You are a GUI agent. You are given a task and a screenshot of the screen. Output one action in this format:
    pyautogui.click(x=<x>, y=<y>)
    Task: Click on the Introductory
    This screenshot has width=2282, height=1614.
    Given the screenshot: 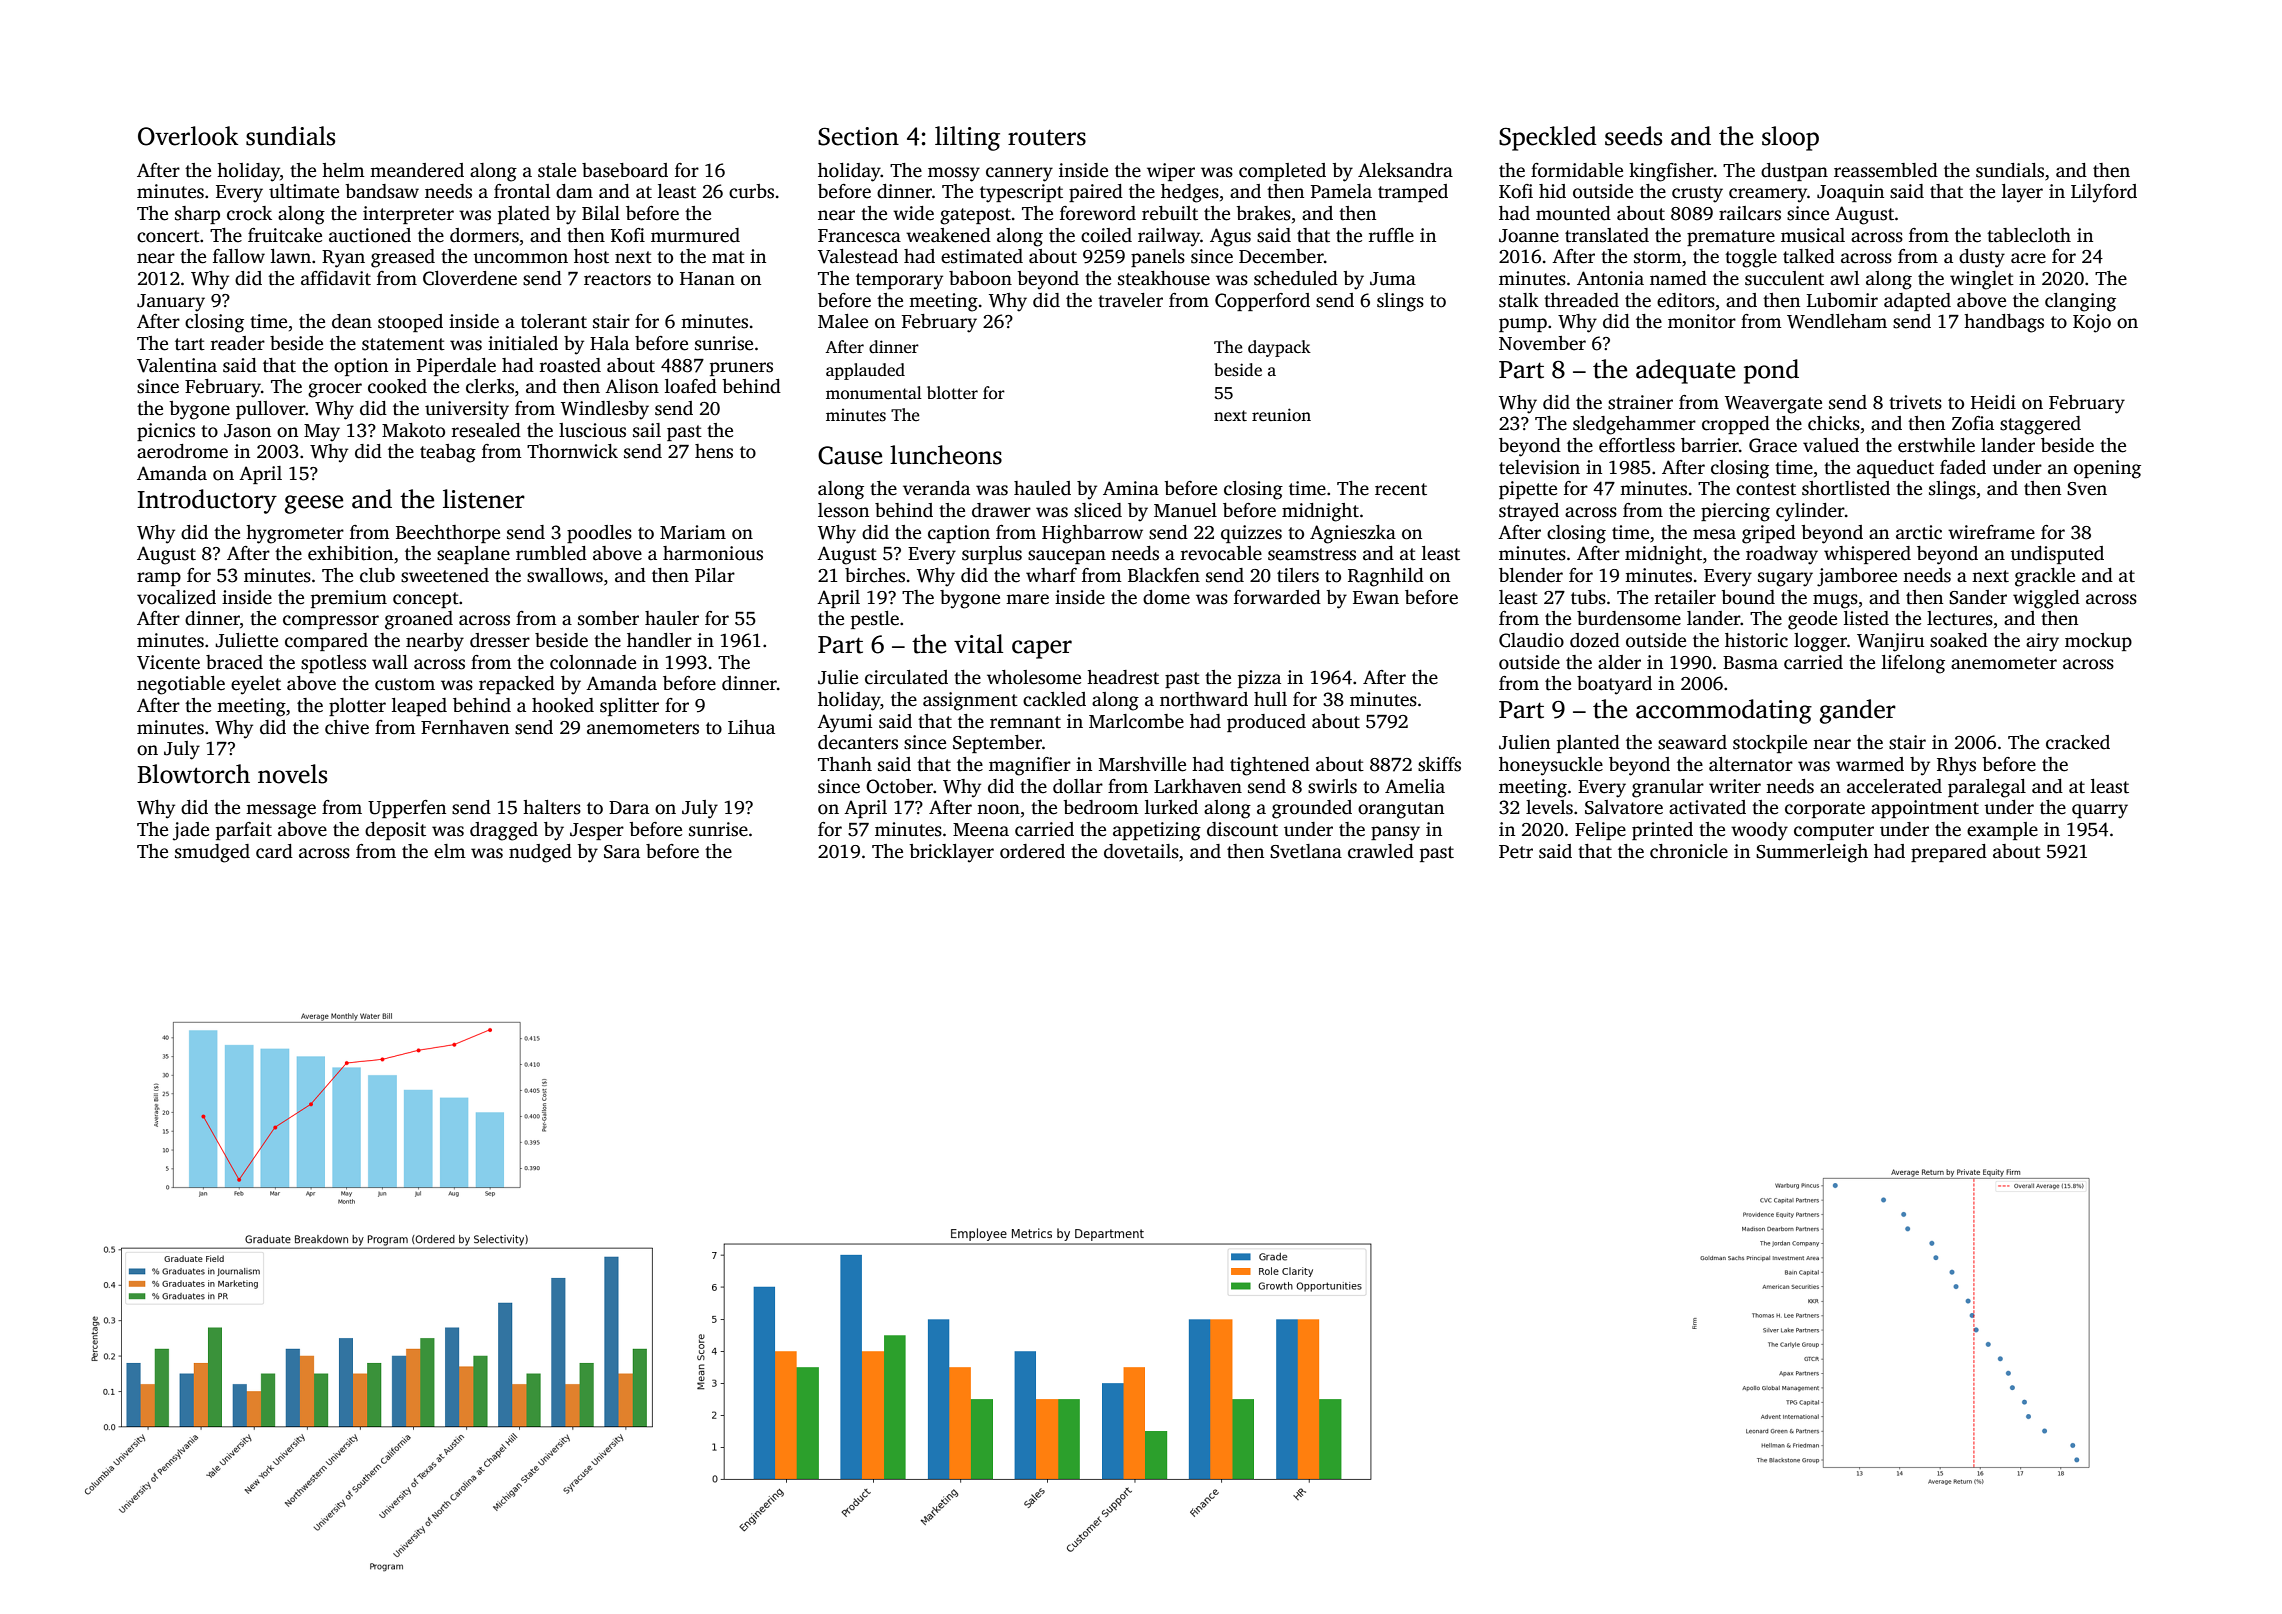 What is the action you would take?
    pyautogui.click(x=207, y=501)
